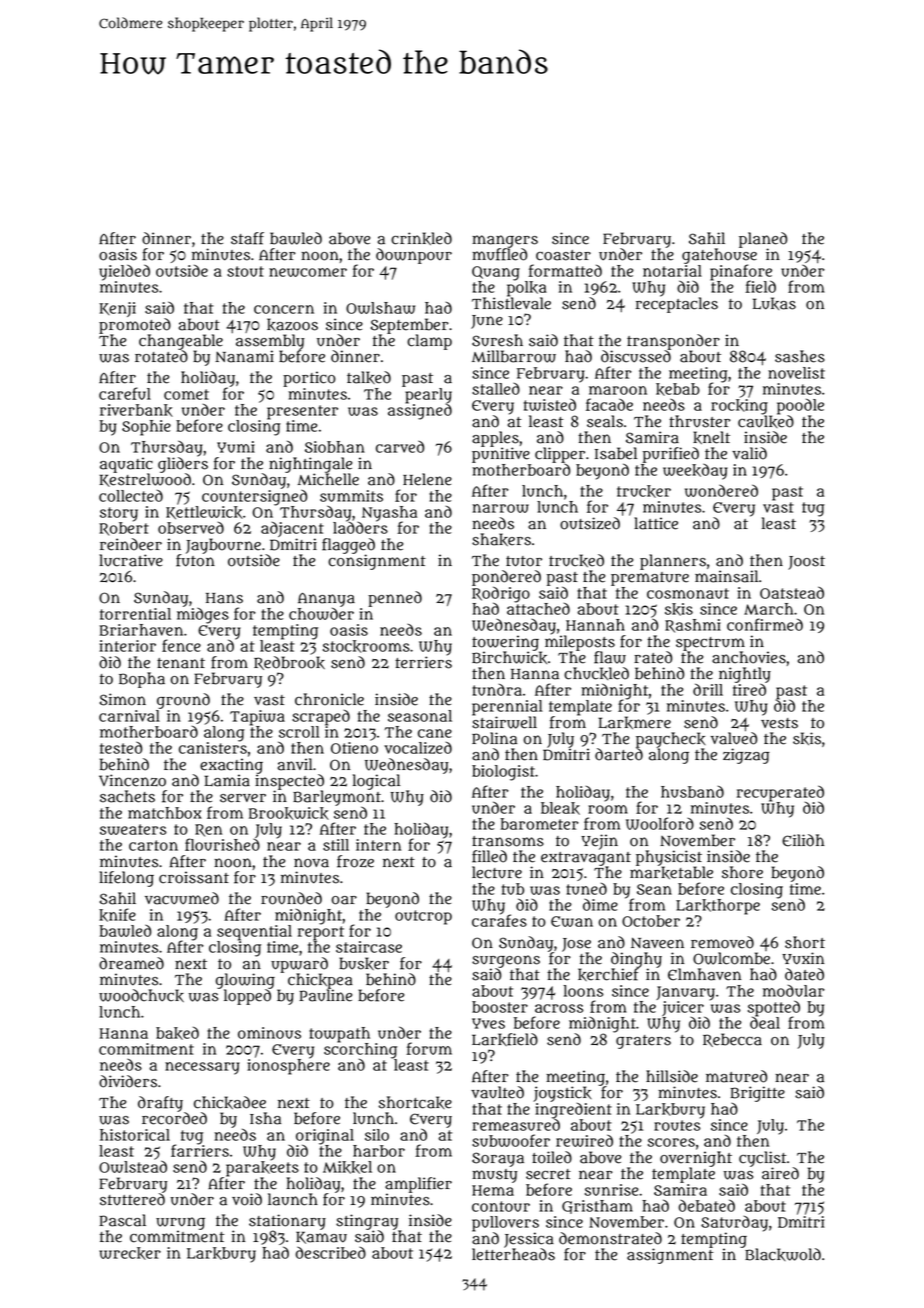 The image size is (924, 1308). What do you see at coordinates (731, 958) in the screenshot?
I see `Owlcombe` at bounding box center [731, 958].
